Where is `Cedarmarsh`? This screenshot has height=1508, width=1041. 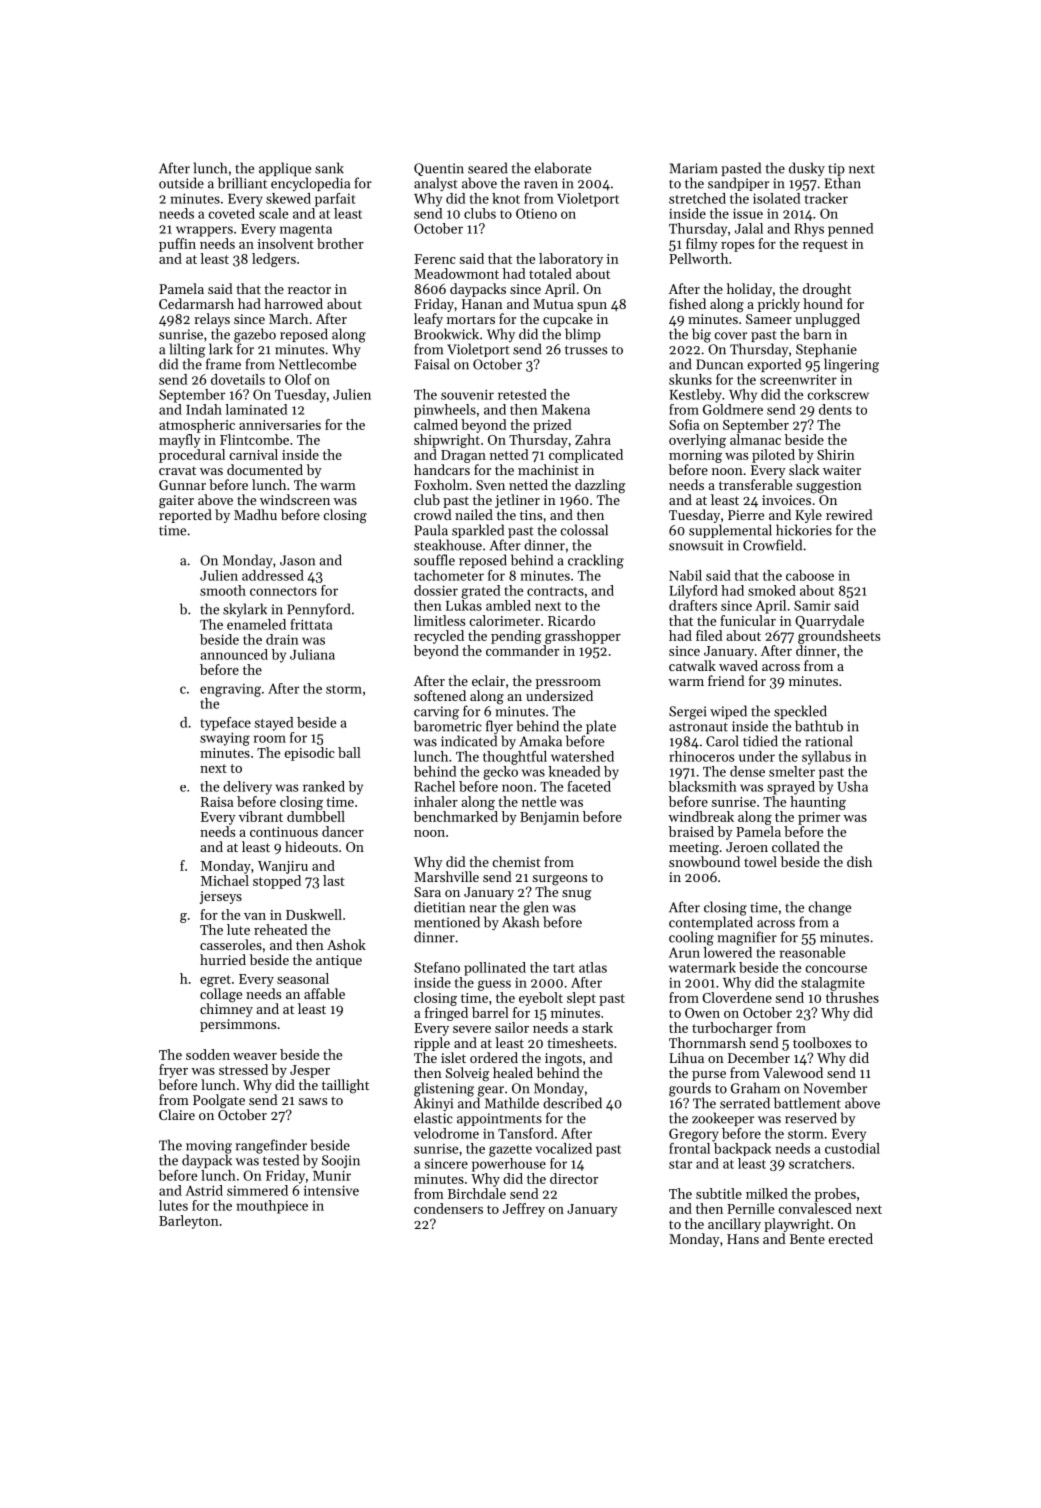 Cedarmarsh is located at coordinates (196, 303).
